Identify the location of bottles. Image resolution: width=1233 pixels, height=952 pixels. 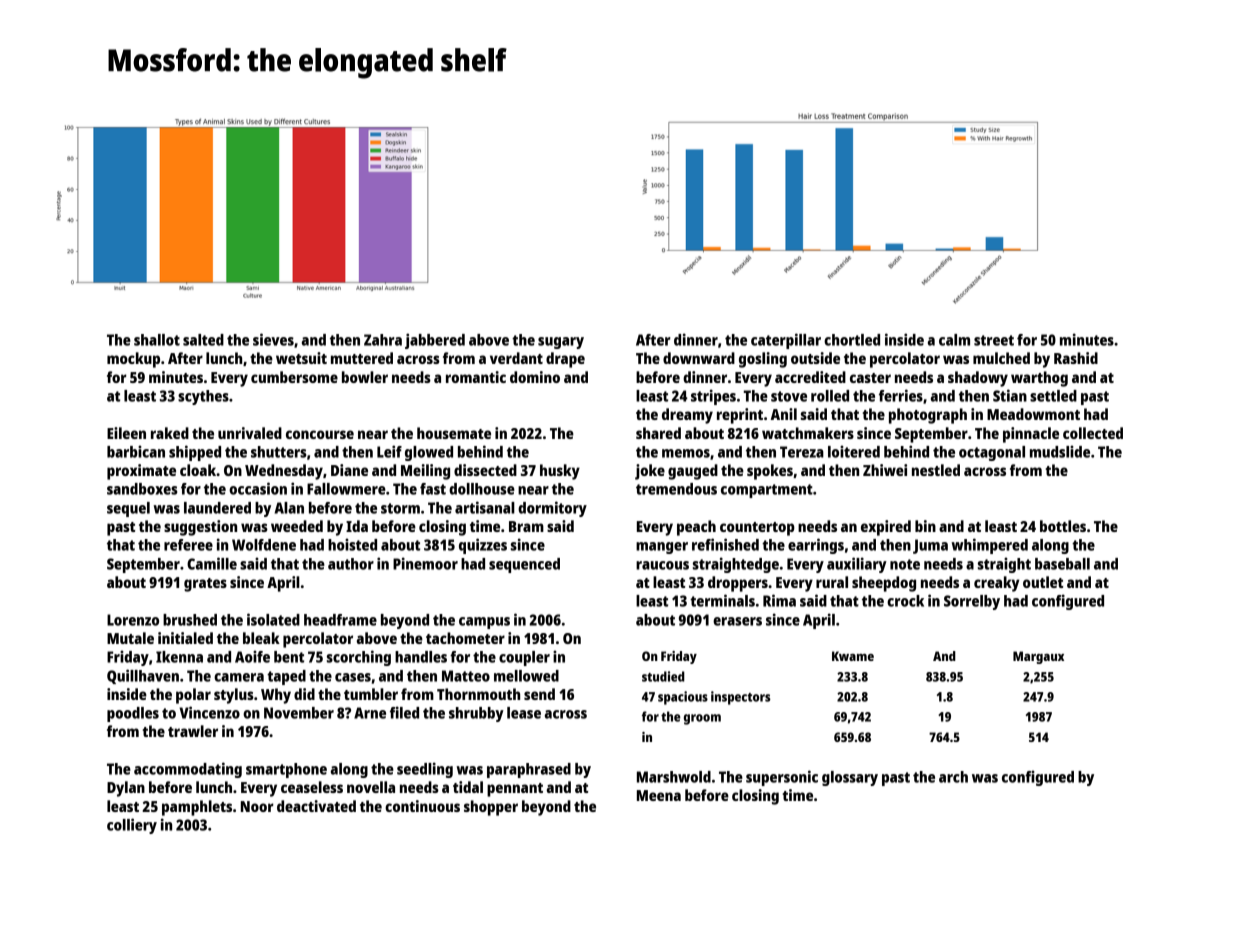
(1063, 526).
